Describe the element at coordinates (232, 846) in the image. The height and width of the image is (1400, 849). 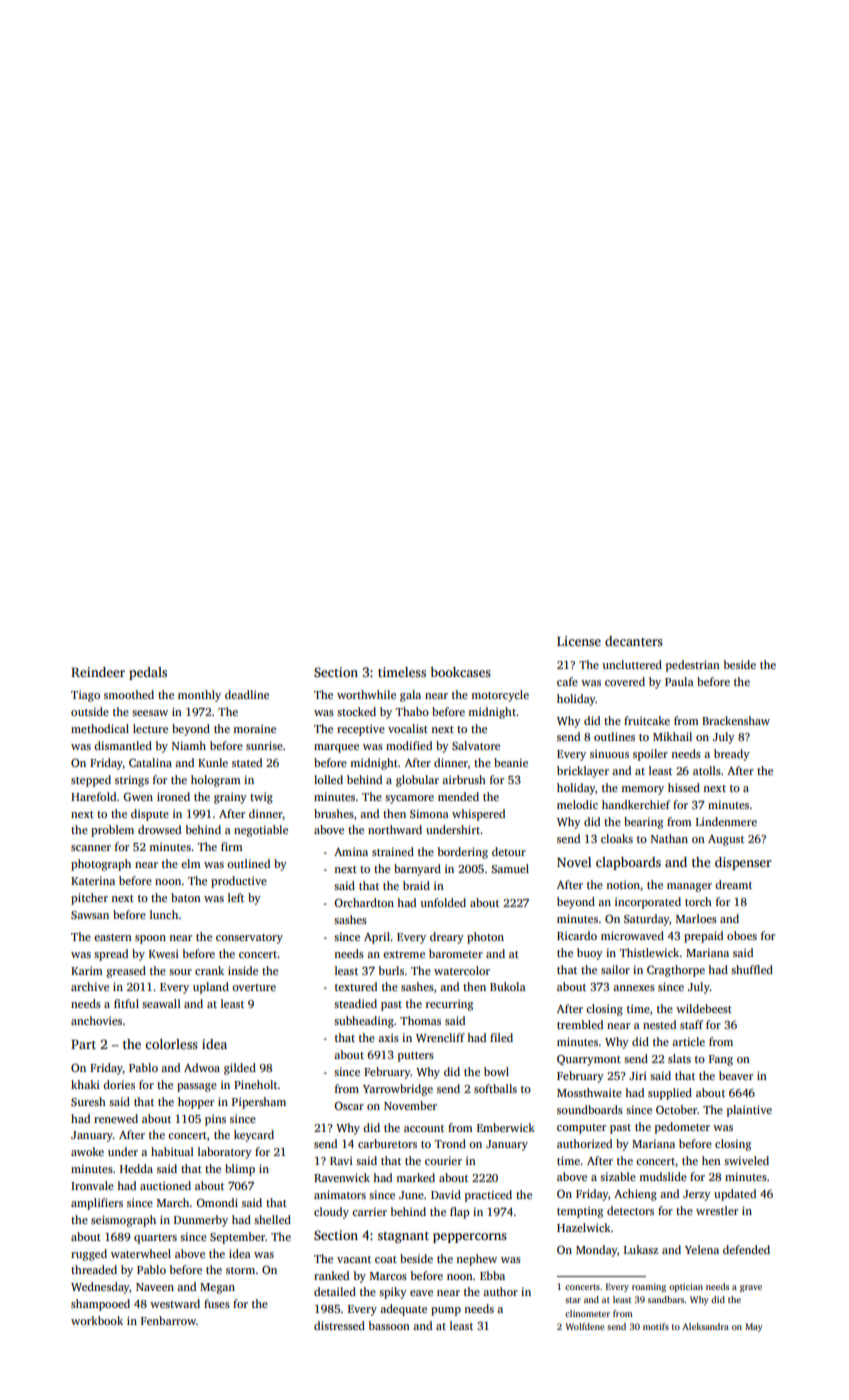
I see `firm` at that location.
